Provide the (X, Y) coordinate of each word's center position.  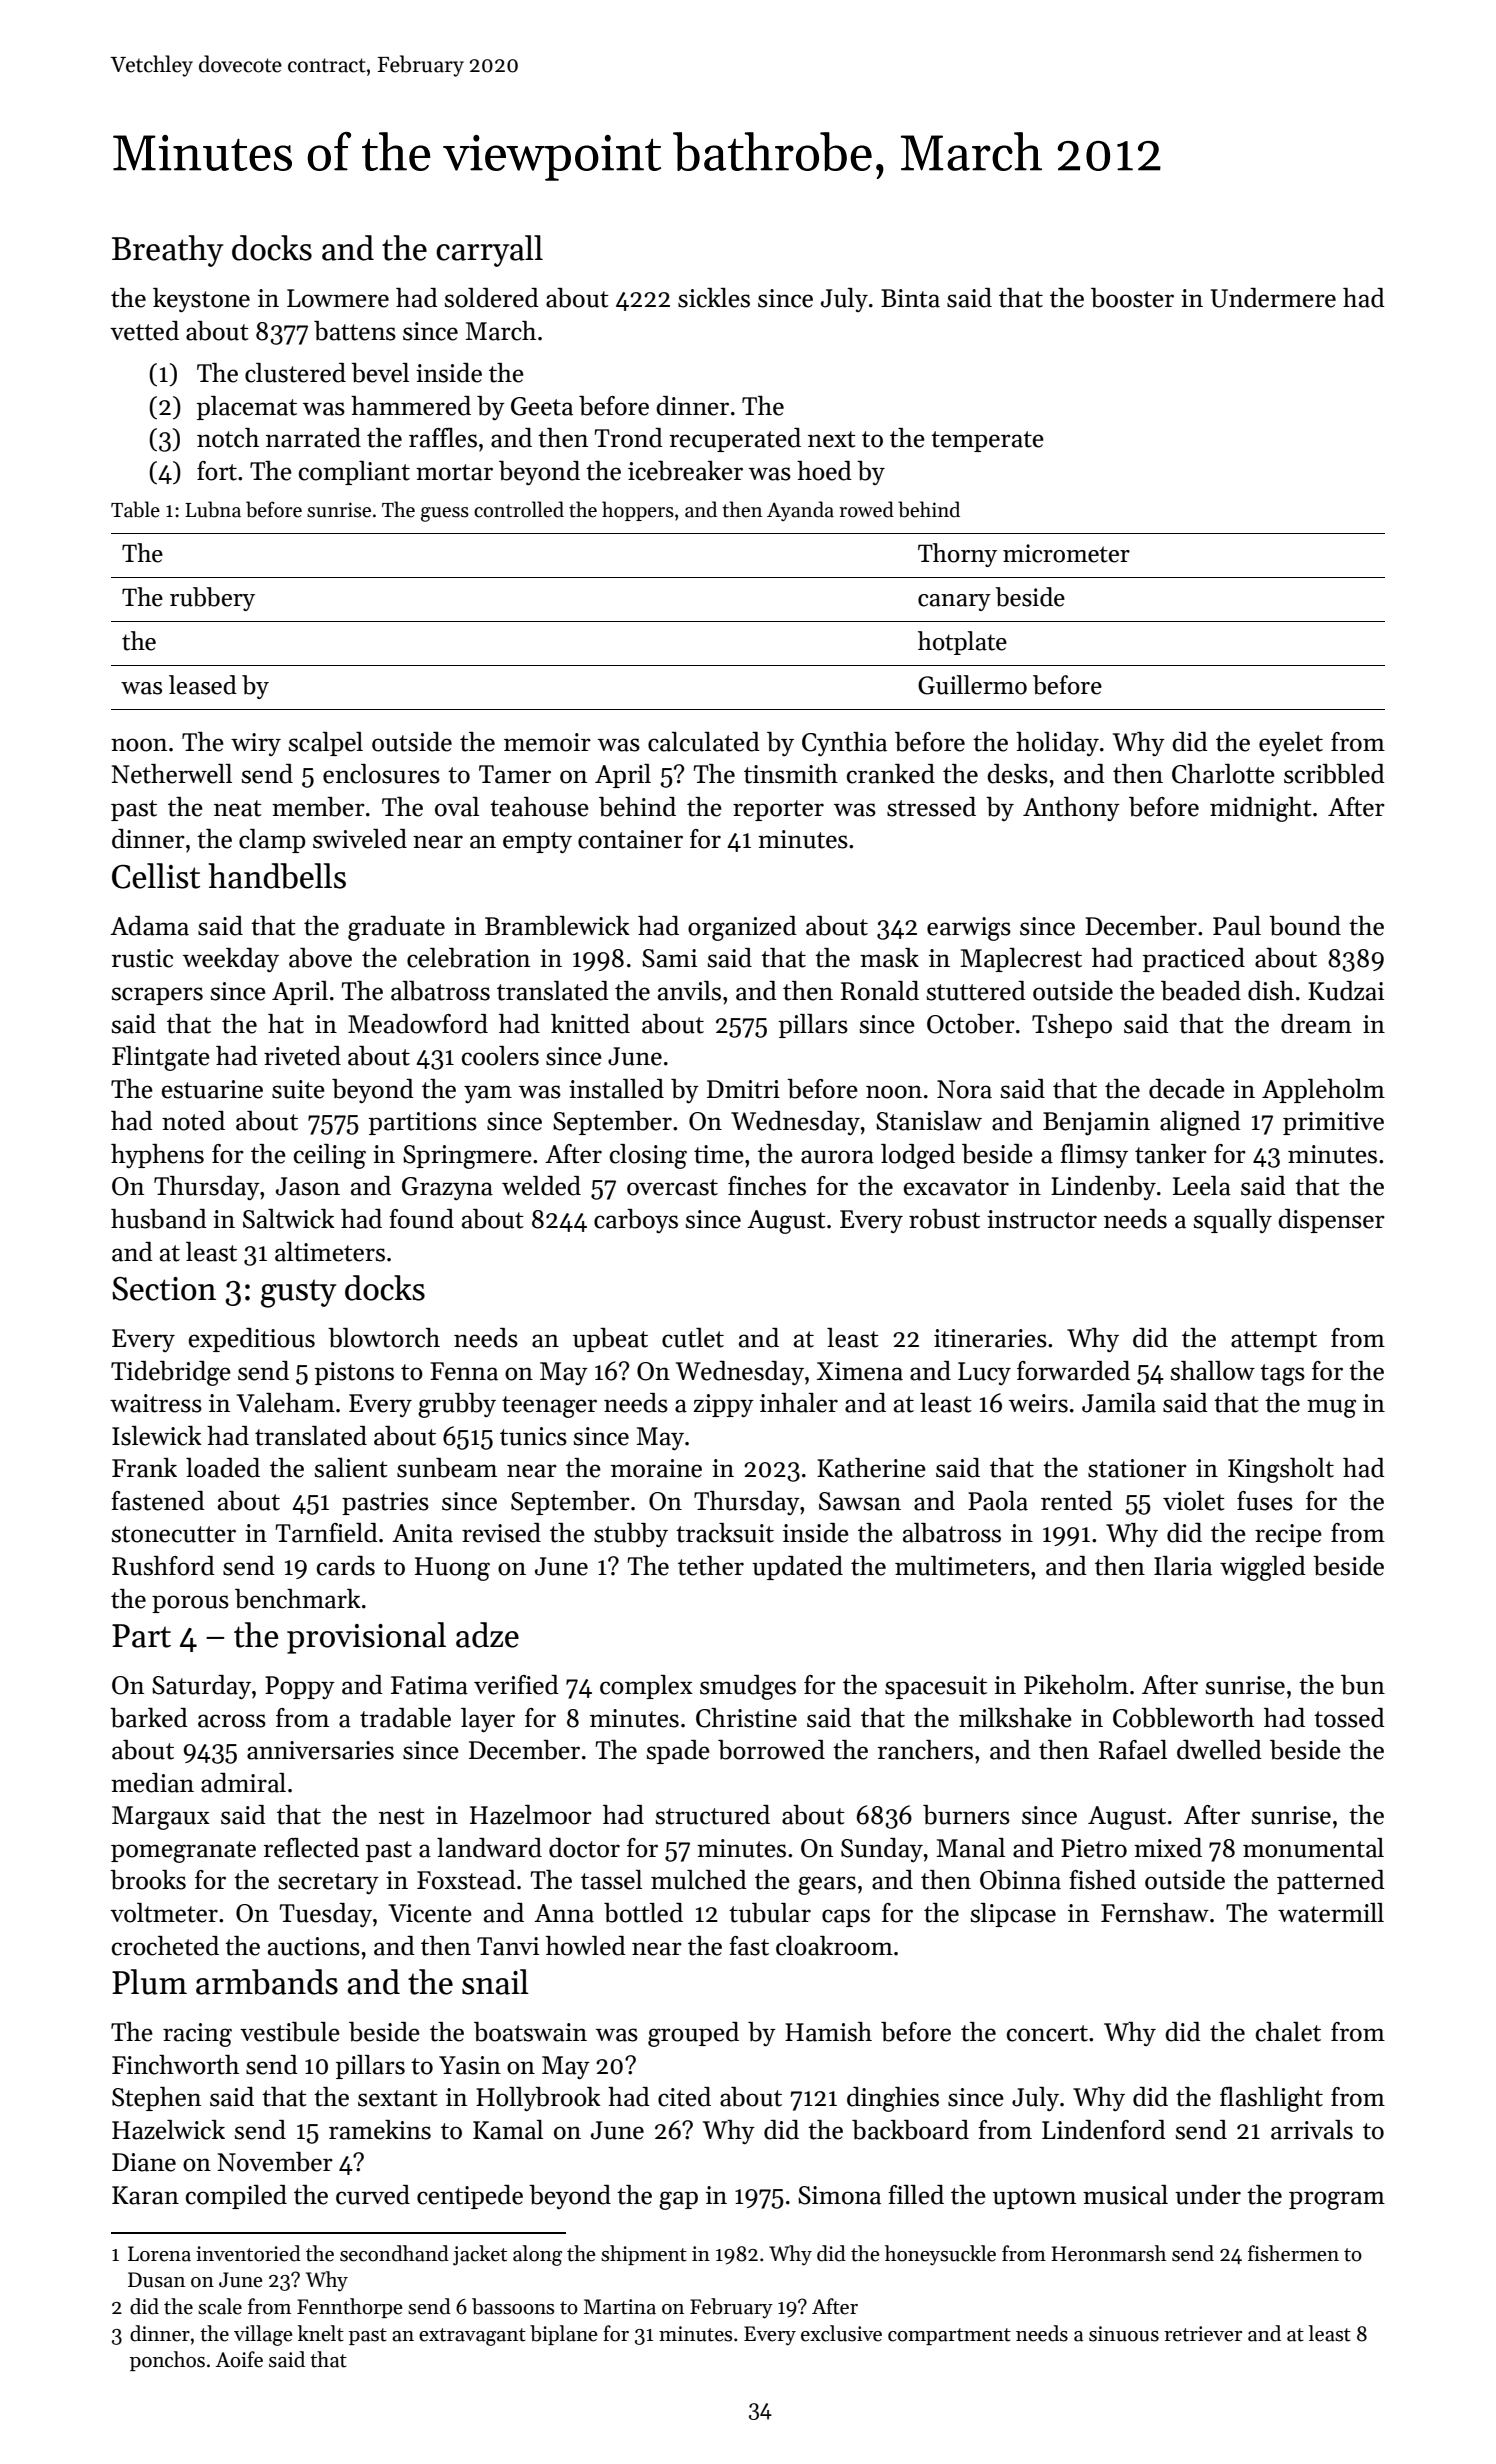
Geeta (542, 406)
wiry (256, 744)
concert (1047, 2033)
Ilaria (1183, 1566)
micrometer (1066, 553)
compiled (236, 2197)
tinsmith (791, 774)
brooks (148, 1880)
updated (797, 1568)
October (971, 1024)
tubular (770, 1913)
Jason (308, 1186)
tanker (1171, 1154)
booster (1132, 298)
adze (487, 1635)
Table (135, 509)
